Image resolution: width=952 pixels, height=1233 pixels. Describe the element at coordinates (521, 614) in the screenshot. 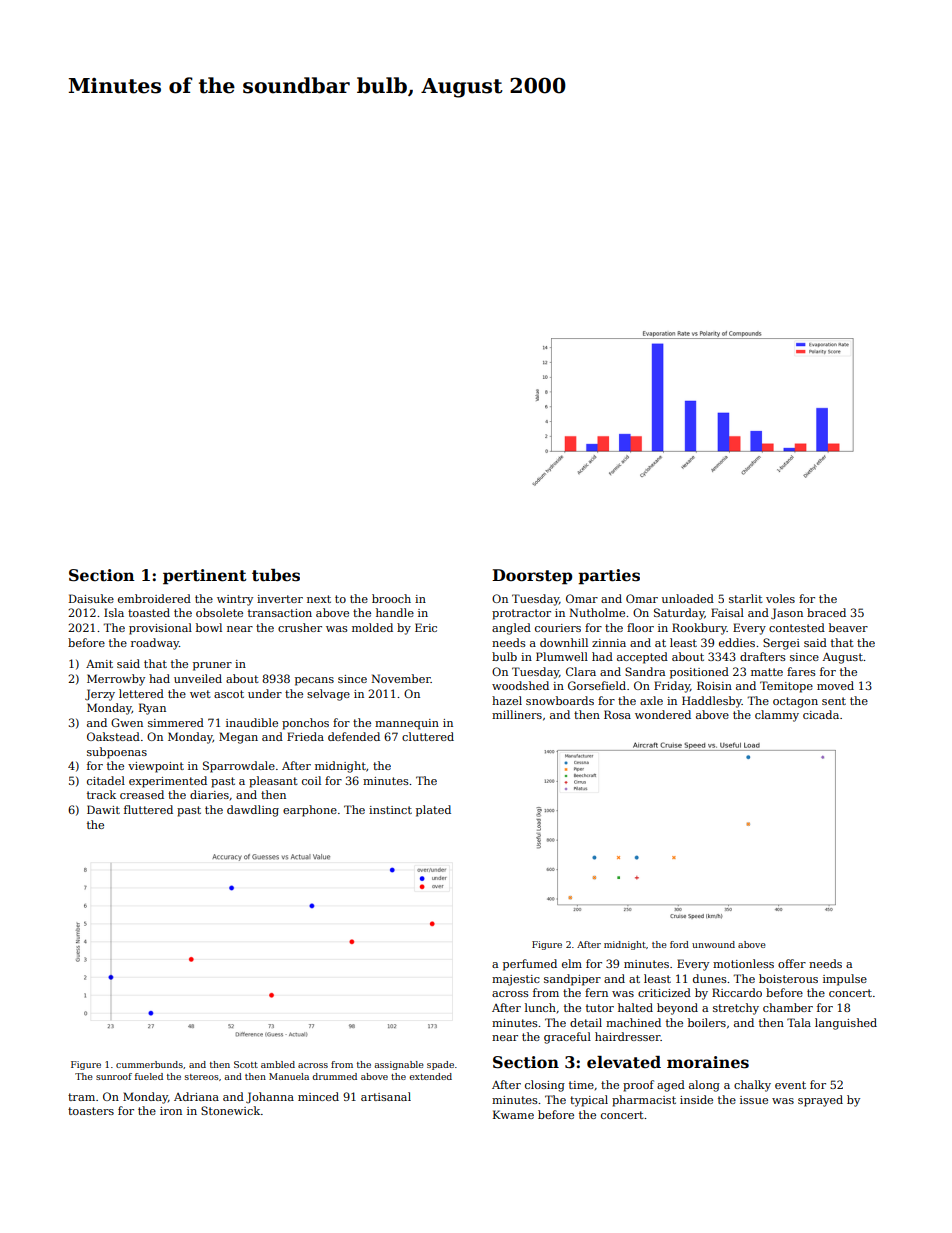

I see `protractor` at that location.
